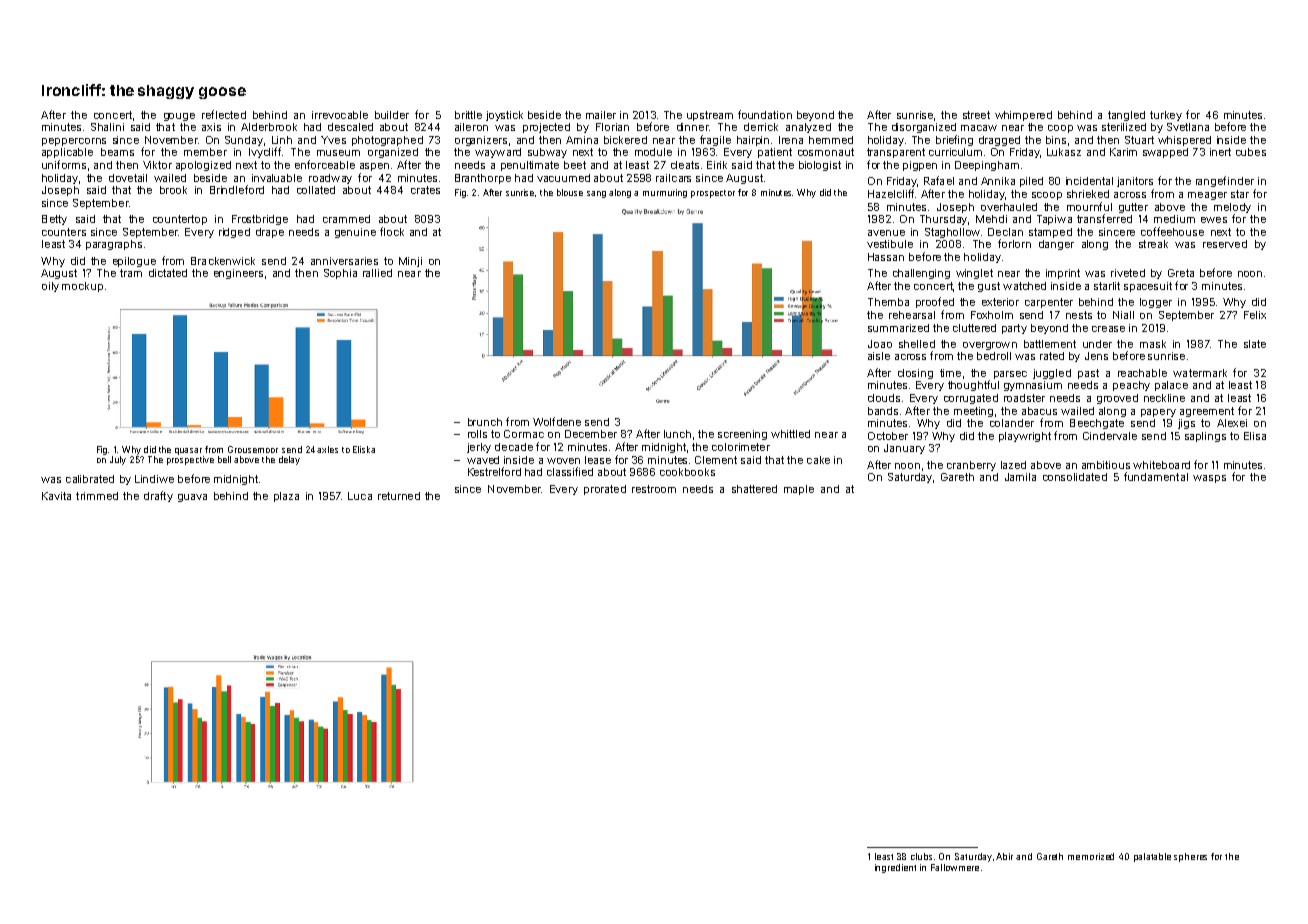 The height and width of the screenshot is (924, 1308). What do you see at coordinates (895, 868) in the screenshot?
I see `ingredient` at bounding box center [895, 868].
